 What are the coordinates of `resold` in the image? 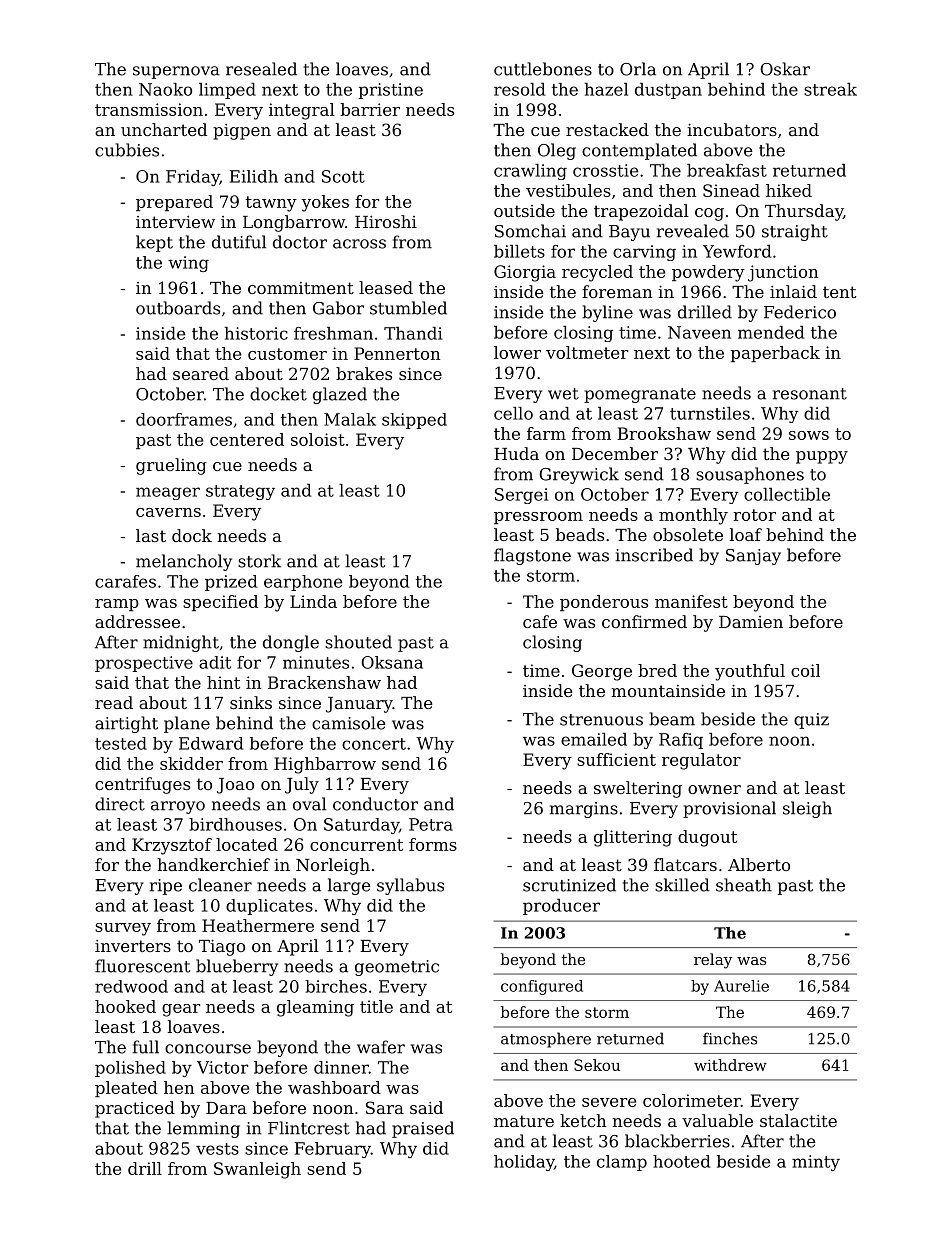 It's located at (519, 89).
